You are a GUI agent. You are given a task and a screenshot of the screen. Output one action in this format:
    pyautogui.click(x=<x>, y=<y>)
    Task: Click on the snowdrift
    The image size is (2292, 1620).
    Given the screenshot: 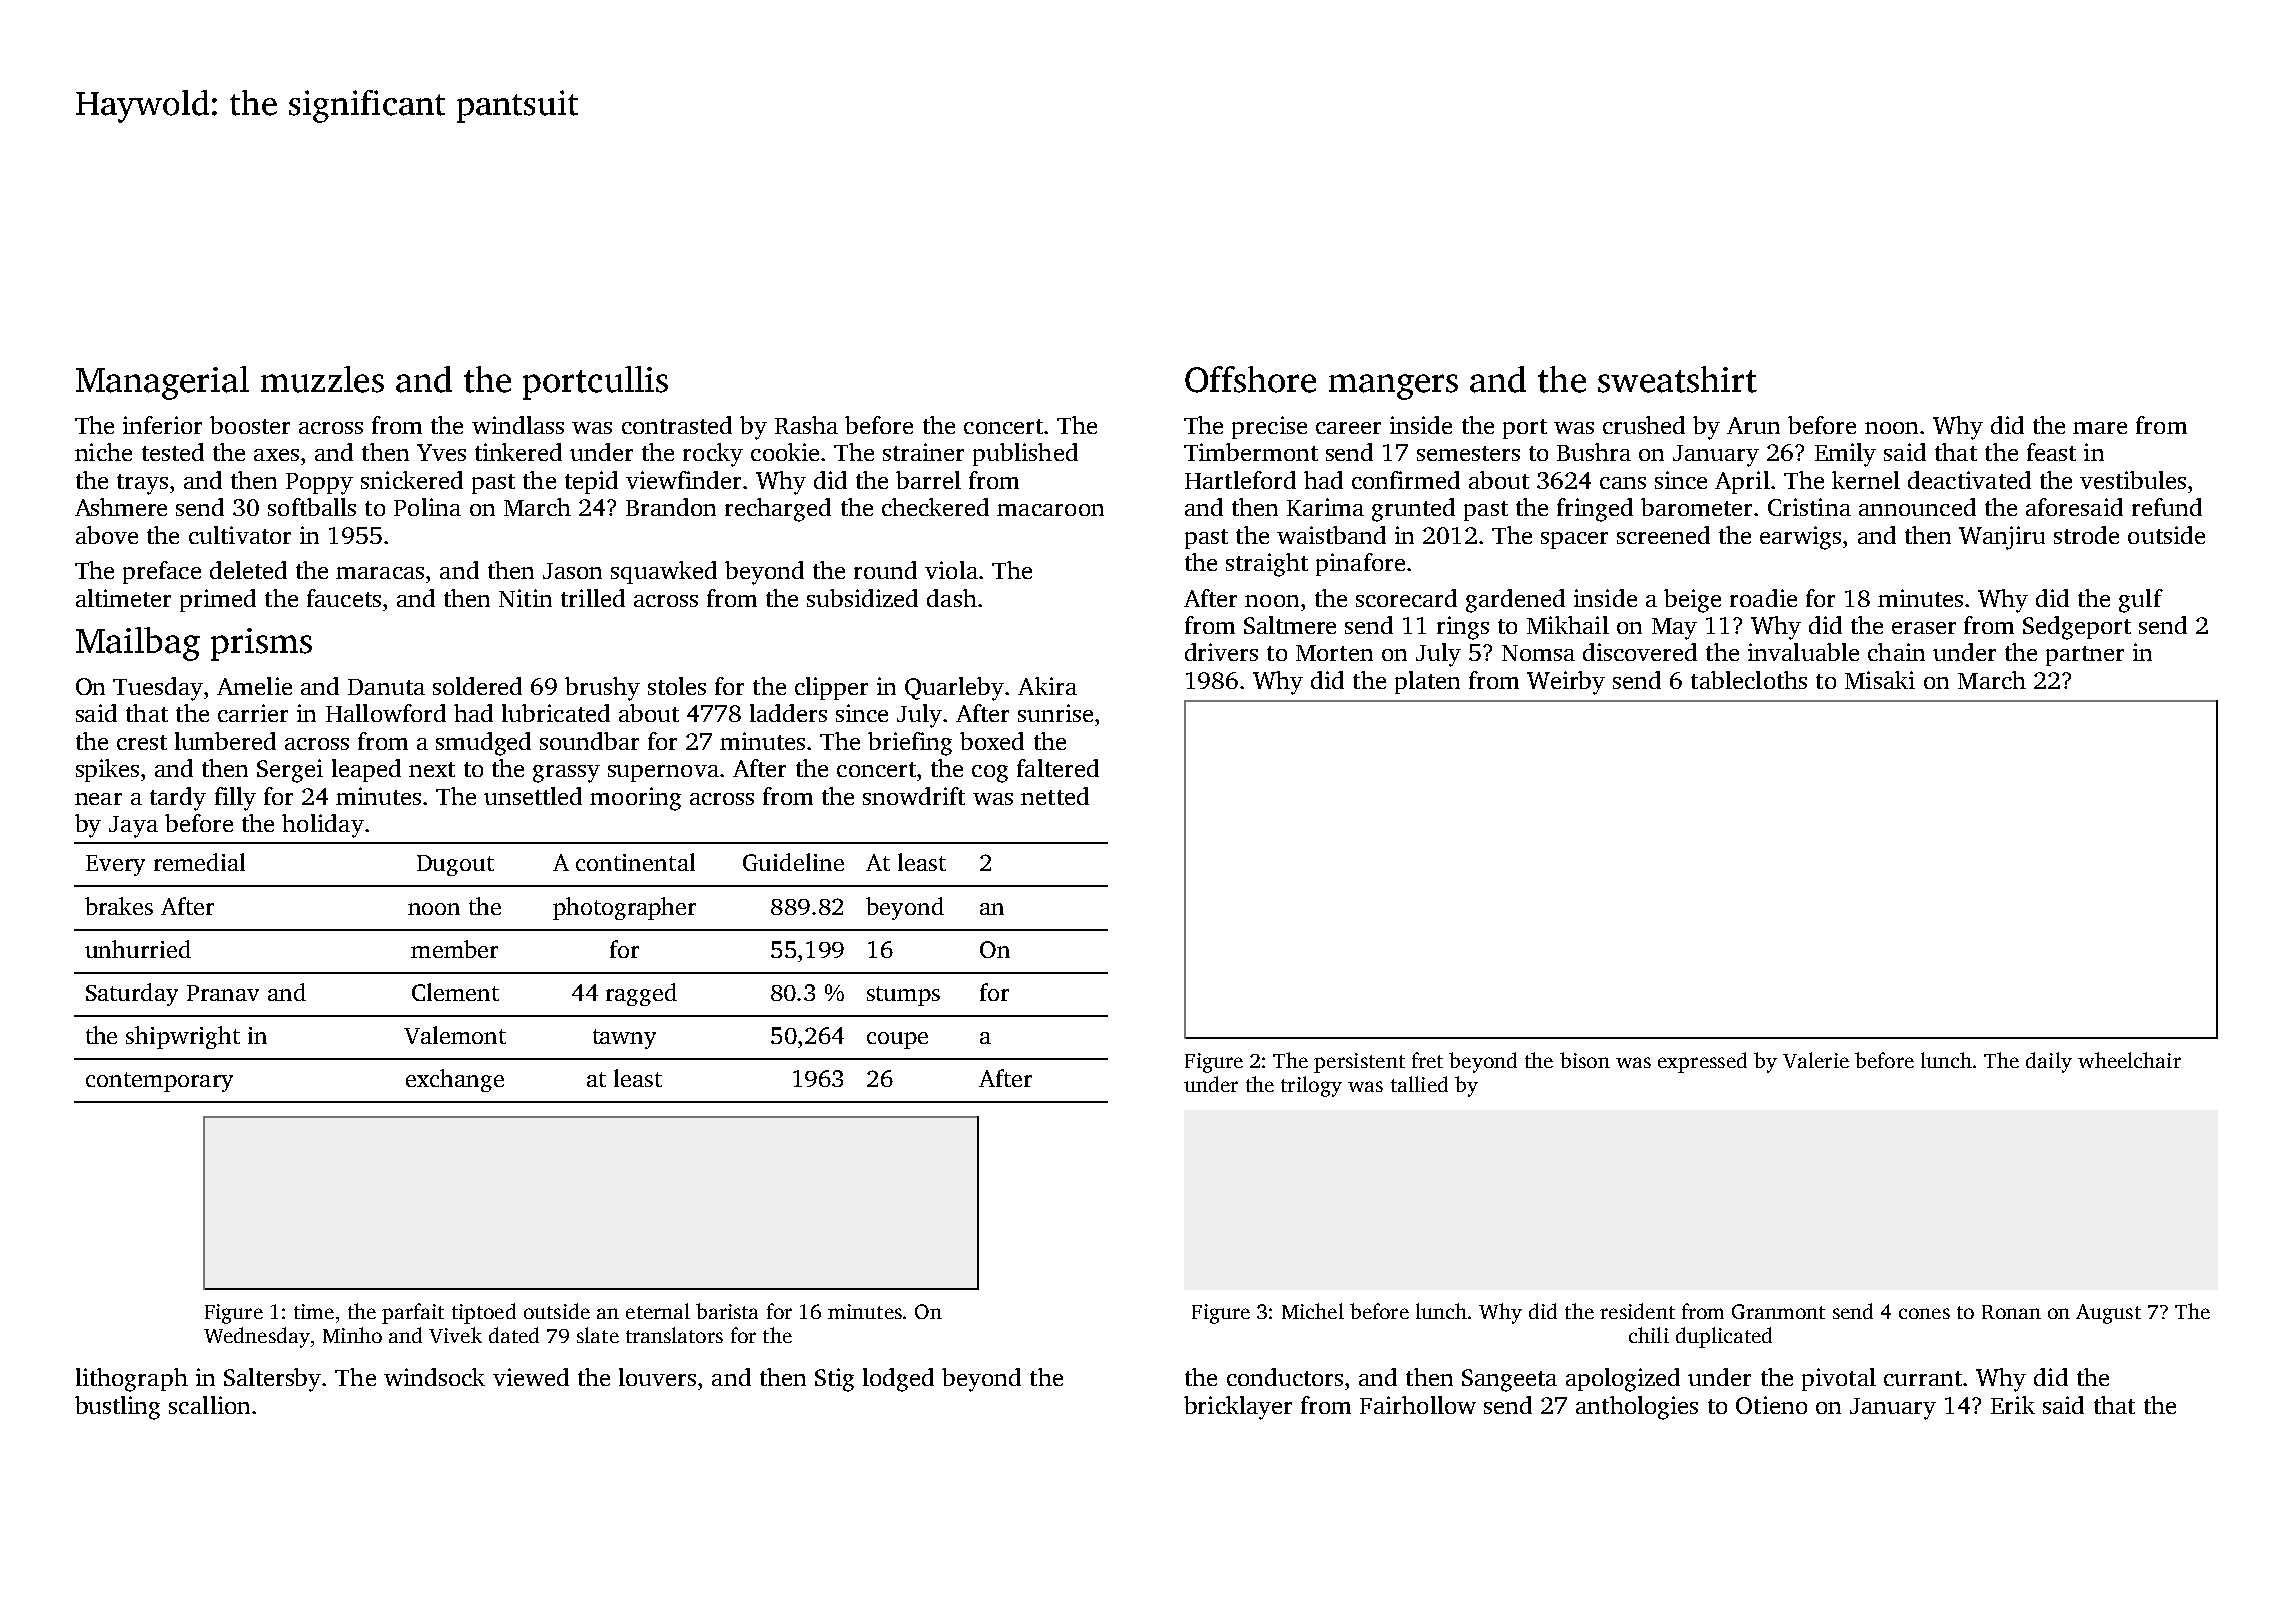 What is the action you would take?
    pyautogui.click(x=914, y=796)
